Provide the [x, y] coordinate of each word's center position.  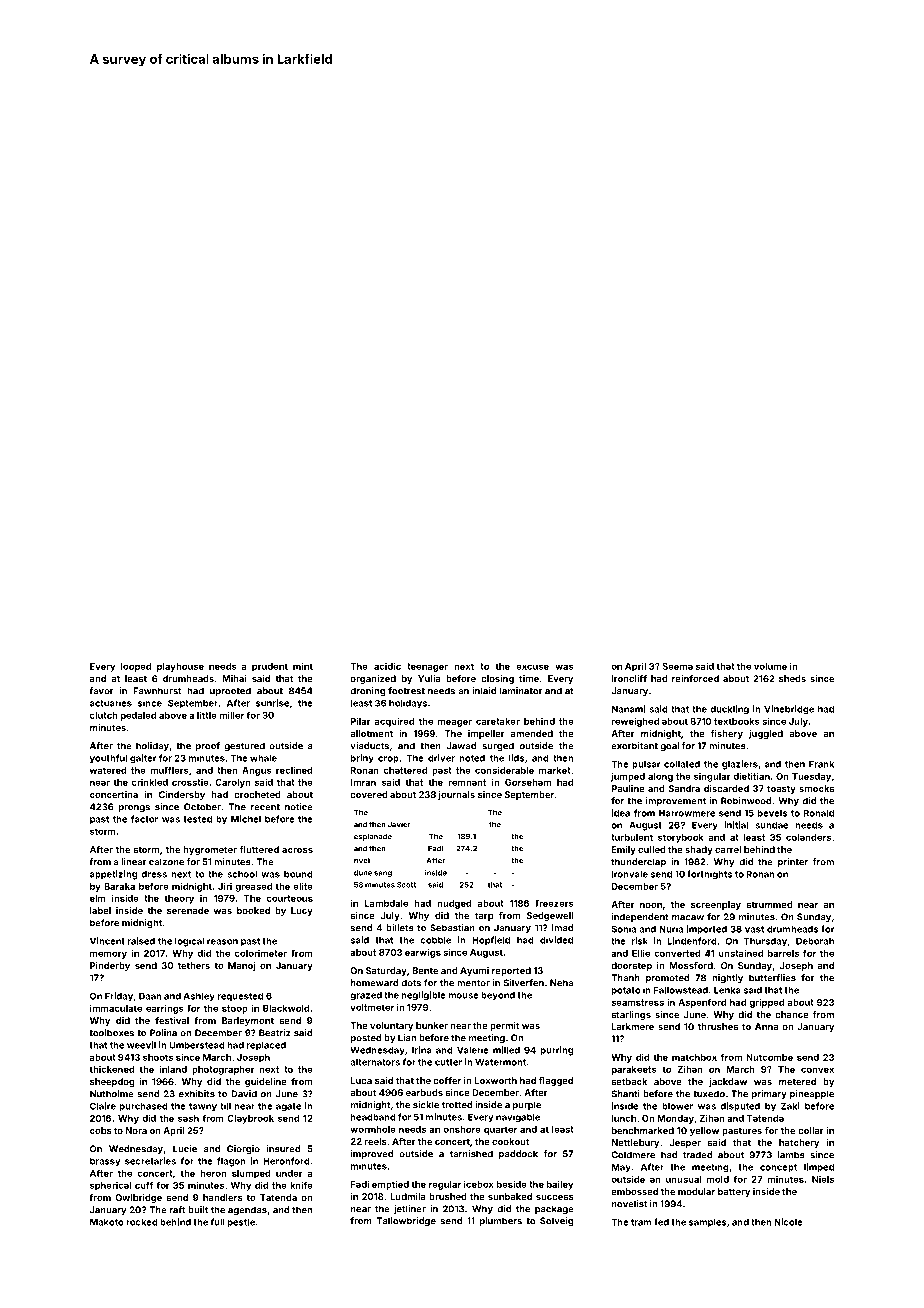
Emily [624, 850]
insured [284, 1149]
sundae [771, 825]
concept [778, 1168]
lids [517, 758]
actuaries [111, 703]
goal [669, 746]
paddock [518, 1154]
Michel [246, 819]
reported [511, 971]
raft [177, 1210]
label [100, 910]
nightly [727, 978]
